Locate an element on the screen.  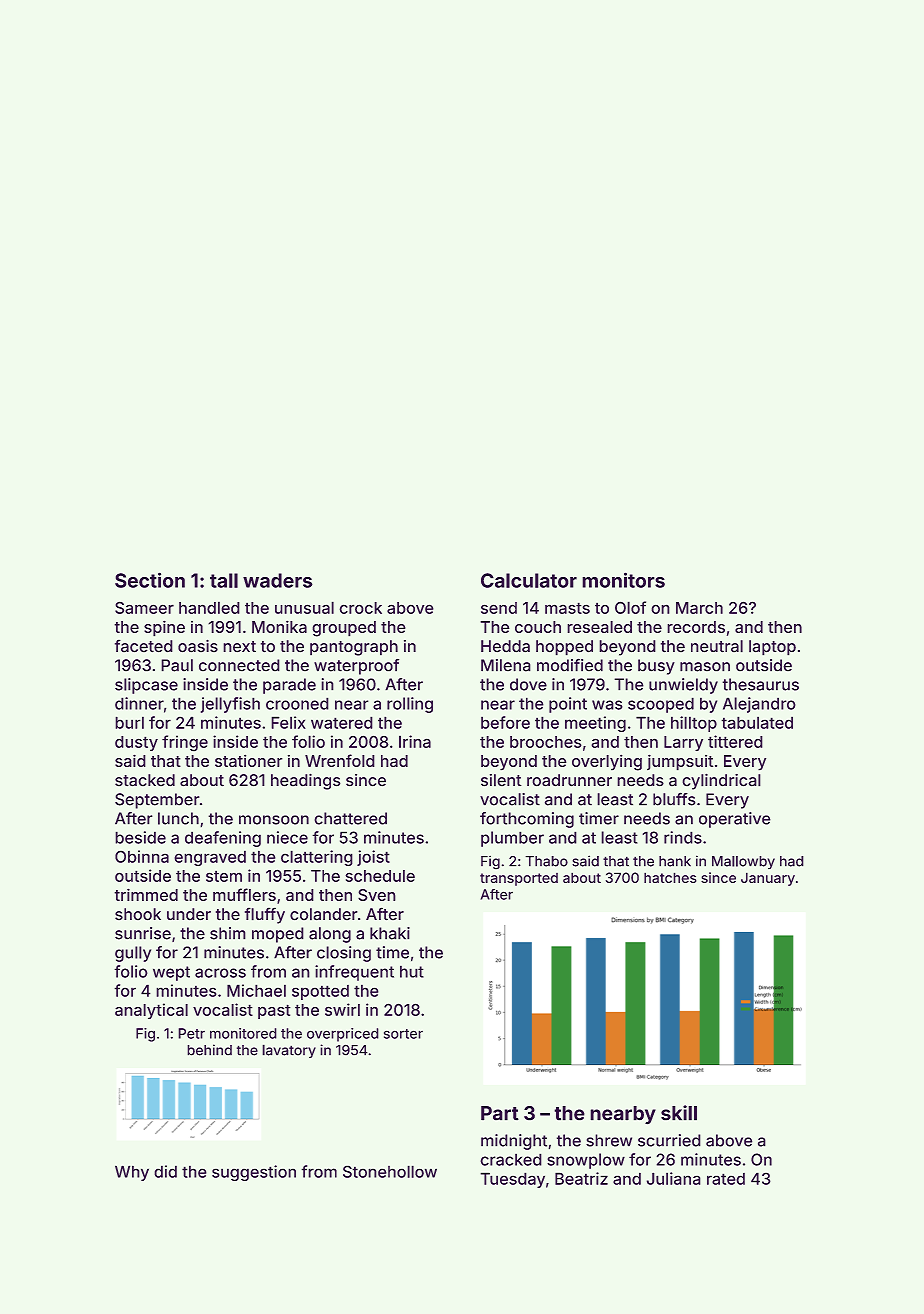
fluffy is located at coordinates (265, 915).
